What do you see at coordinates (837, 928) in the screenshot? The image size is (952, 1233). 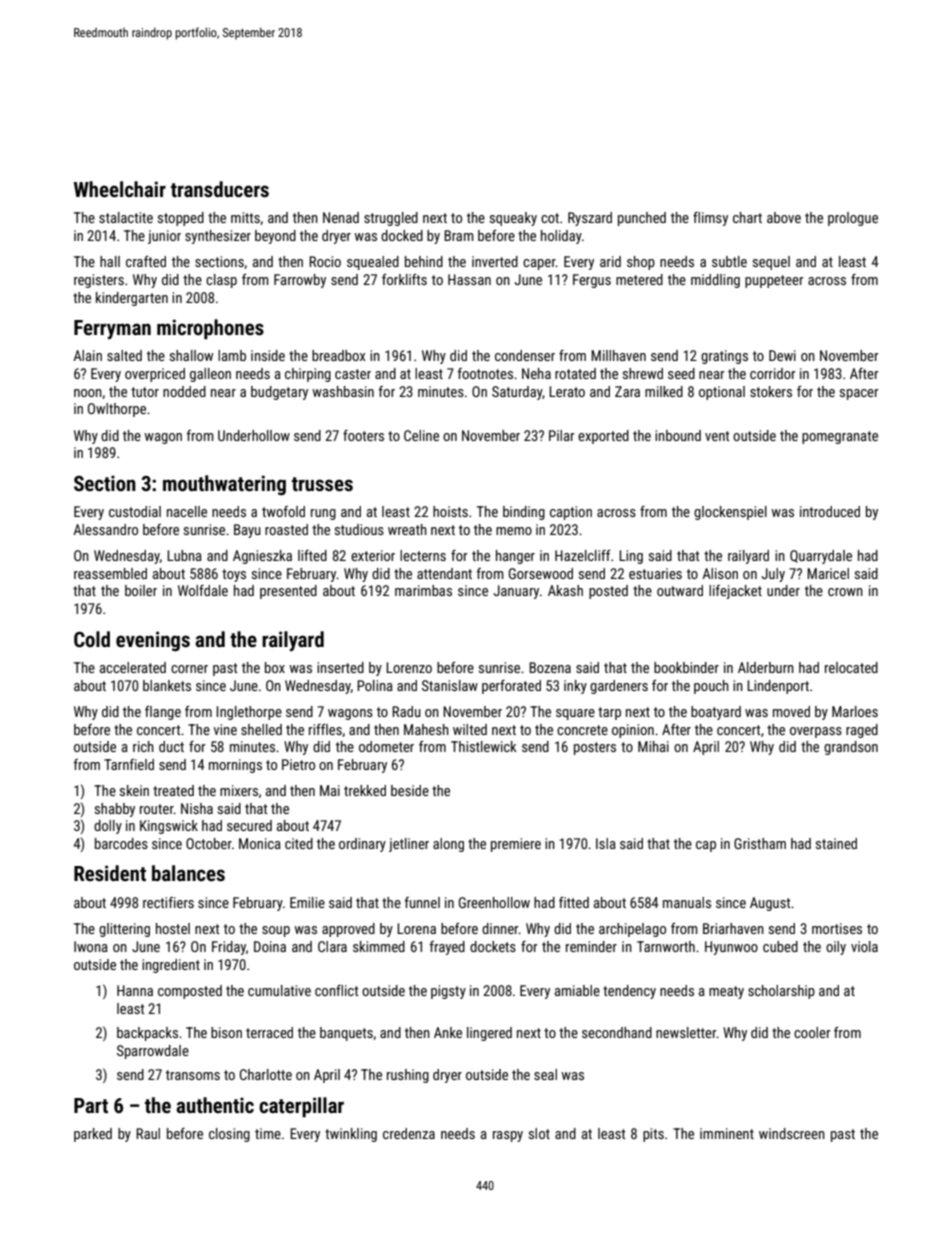 I see `mortises` at bounding box center [837, 928].
